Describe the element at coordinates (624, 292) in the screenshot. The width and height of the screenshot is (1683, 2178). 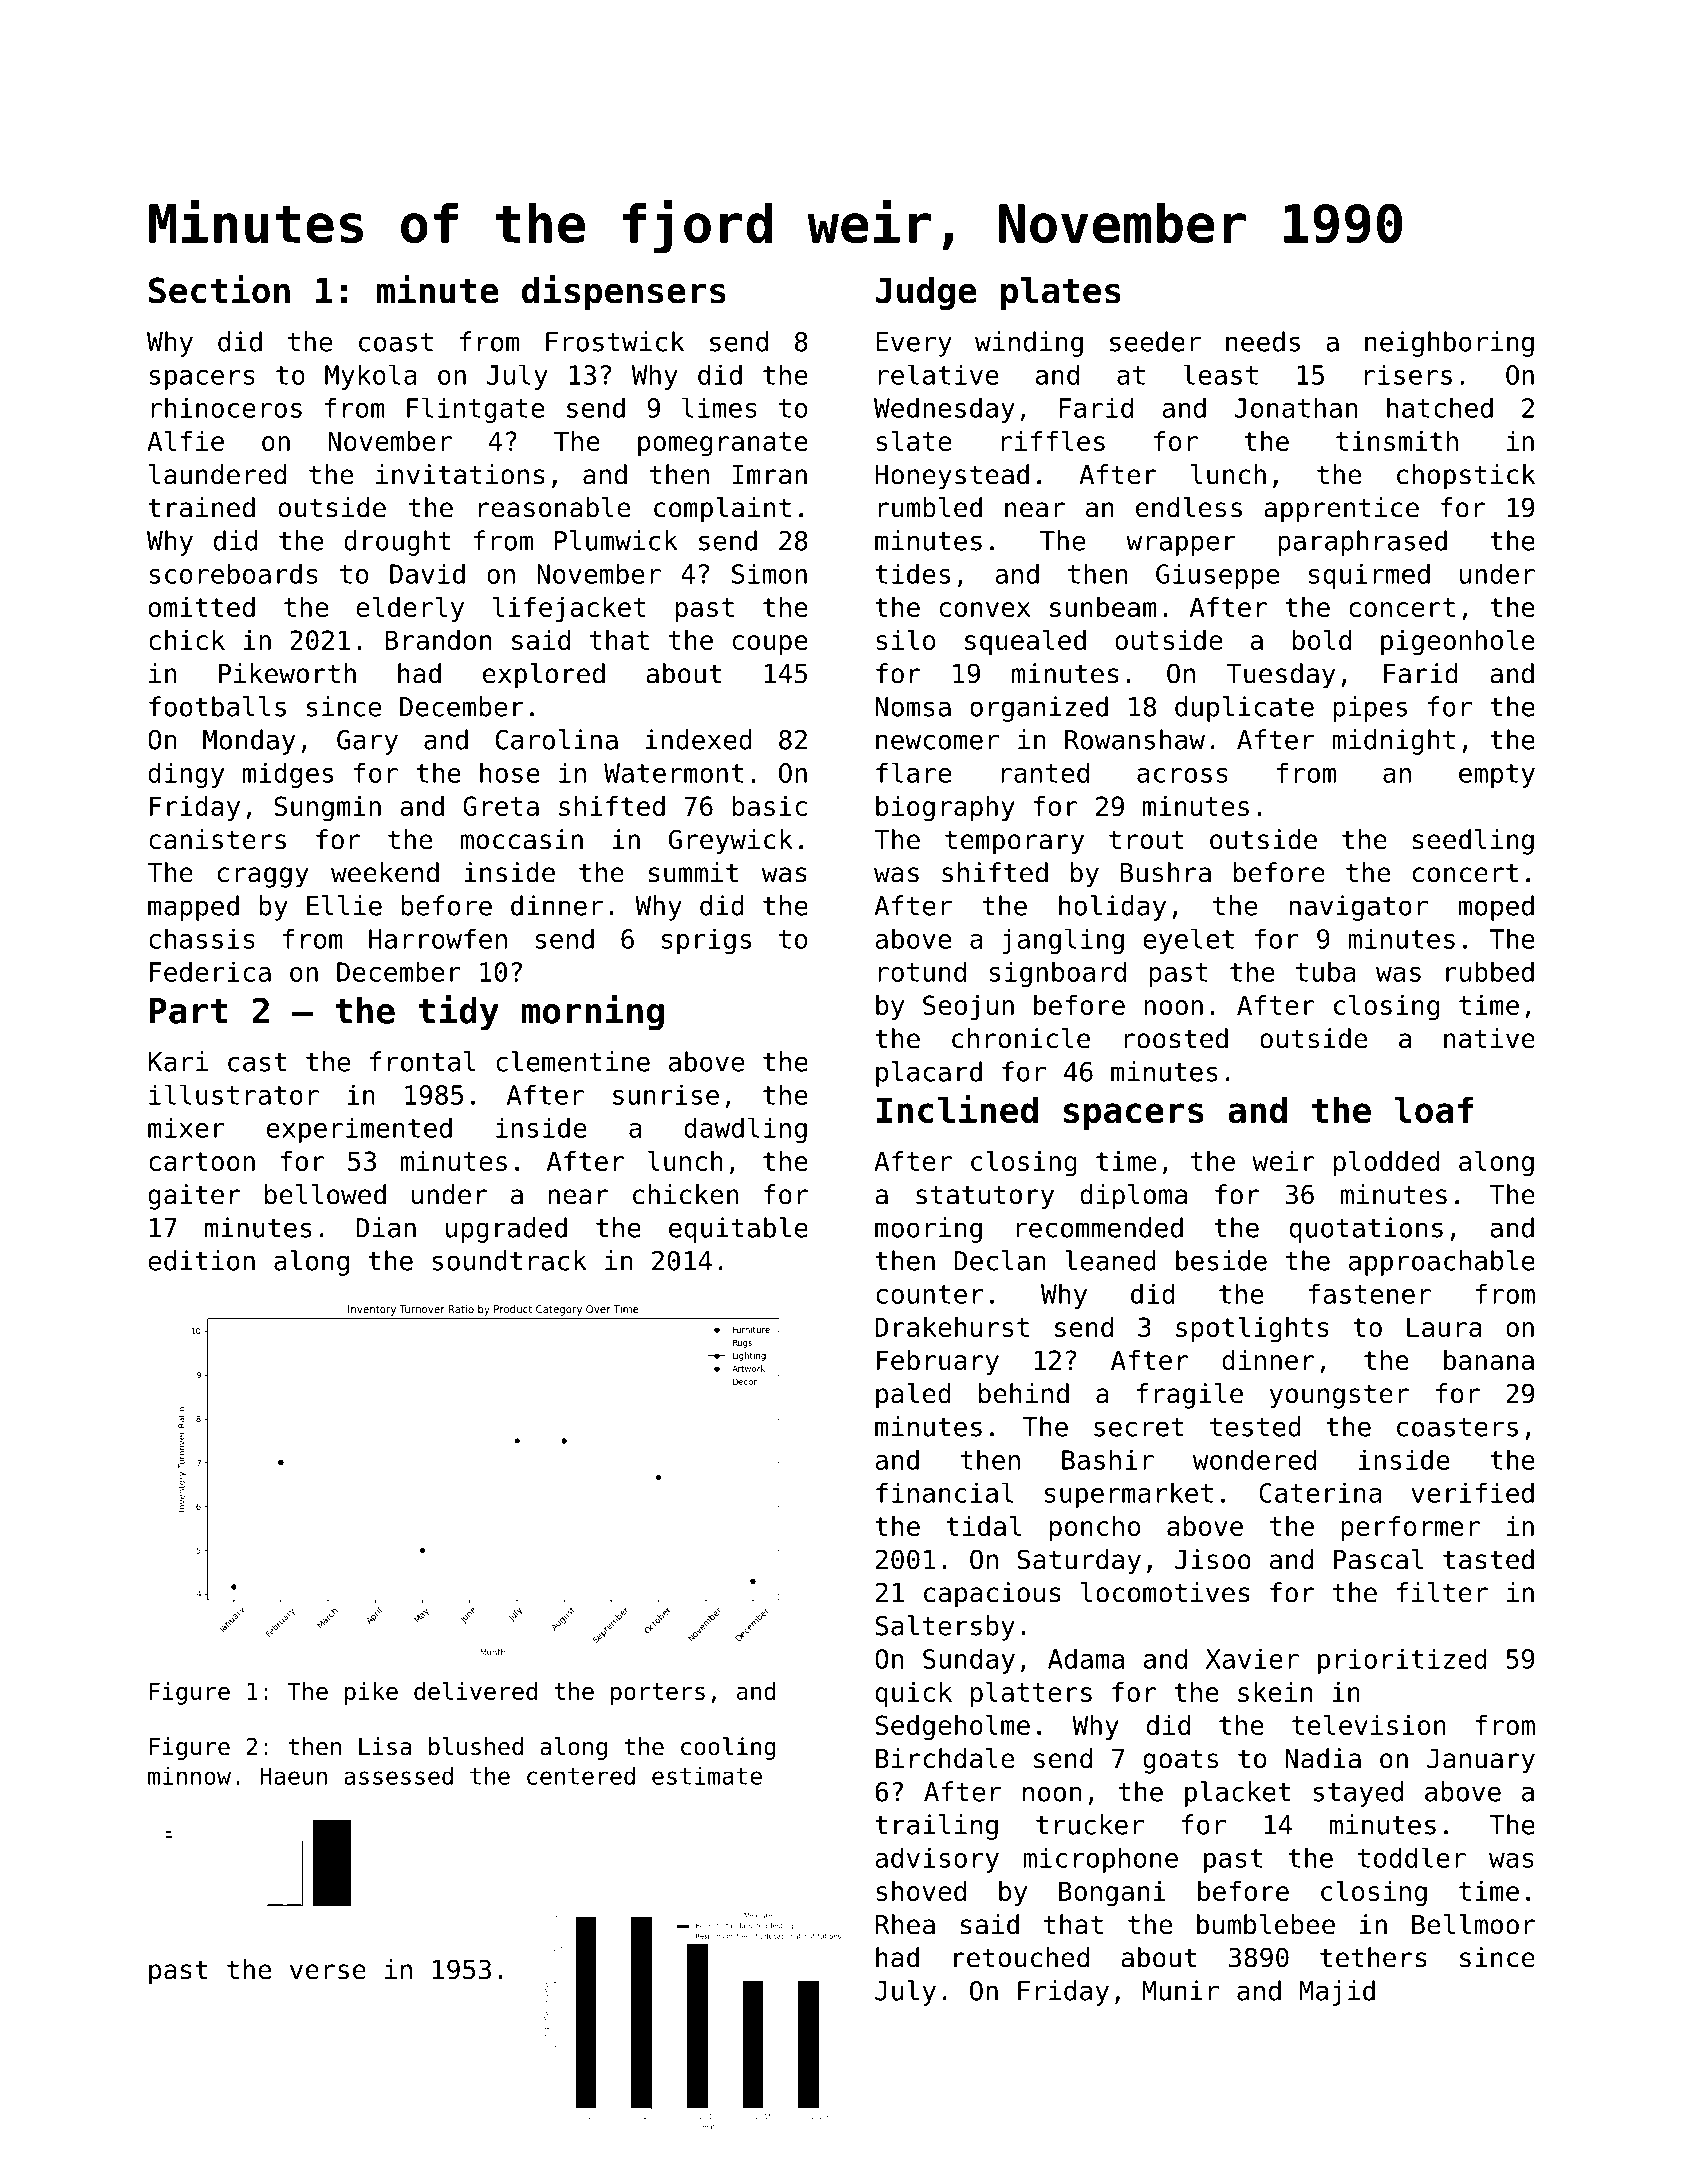
I see `dispensers` at that location.
